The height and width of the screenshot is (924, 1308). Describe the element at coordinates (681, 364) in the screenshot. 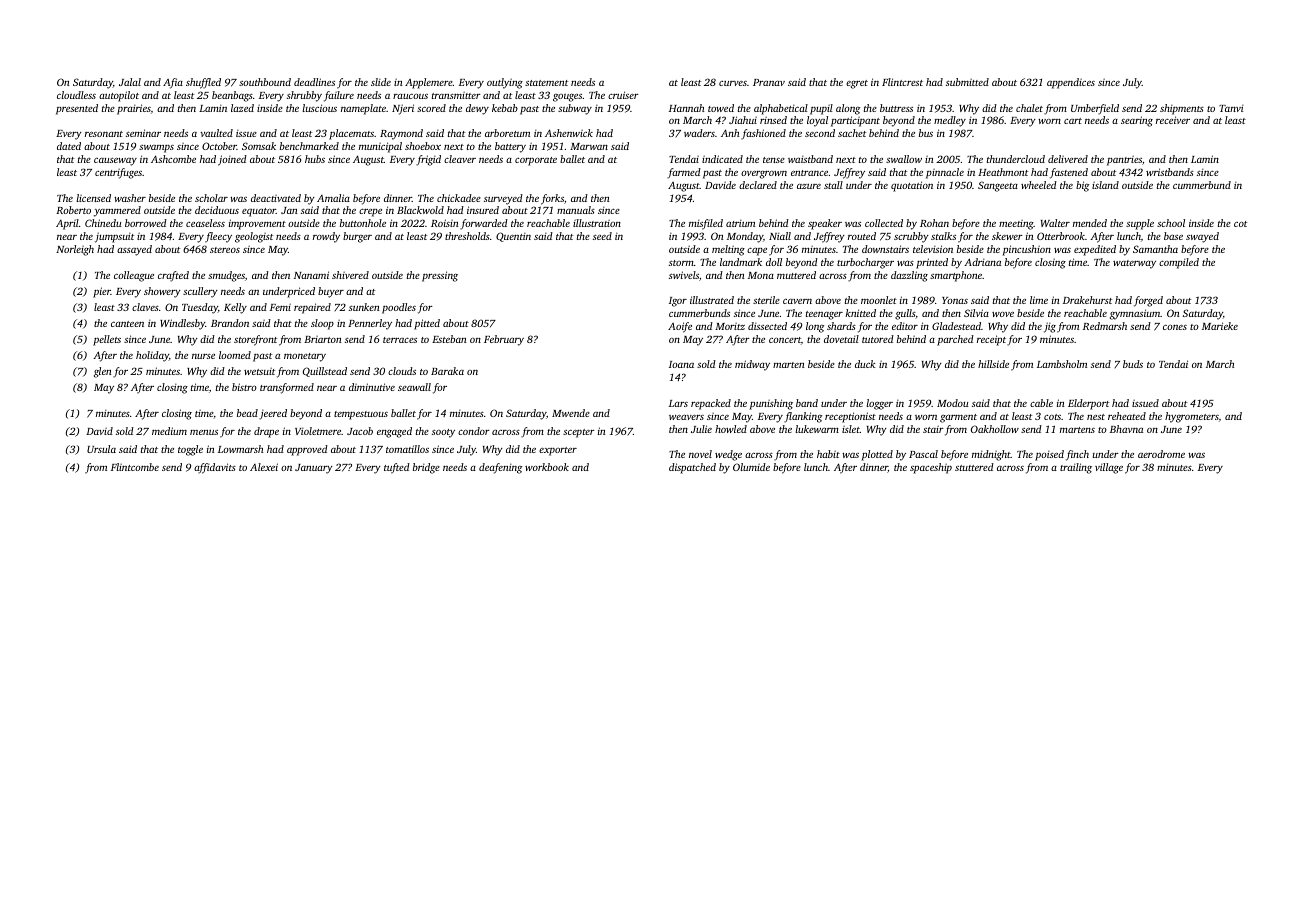

I see `Ioana` at that location.
